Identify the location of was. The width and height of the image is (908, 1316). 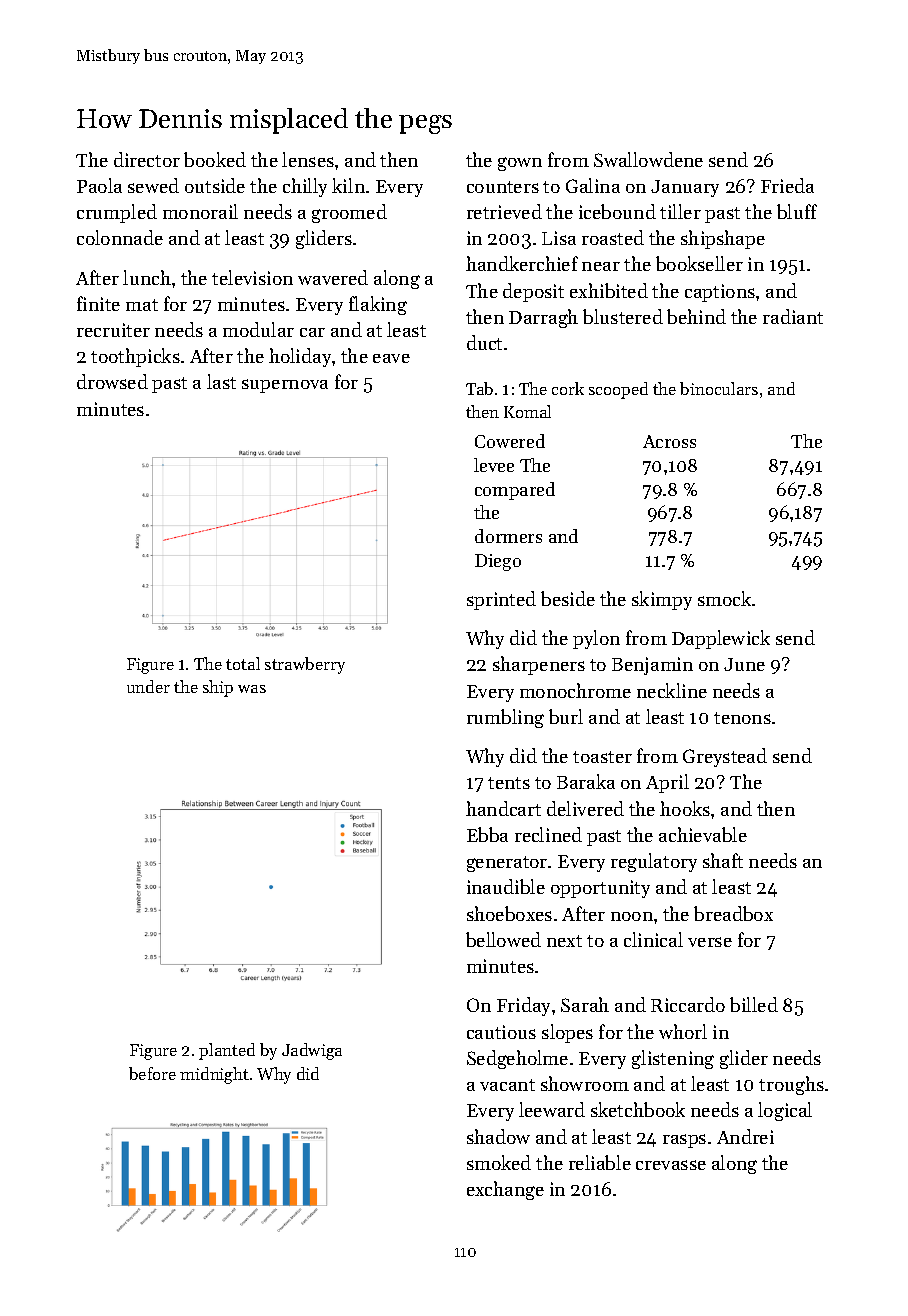
(252, 689).
